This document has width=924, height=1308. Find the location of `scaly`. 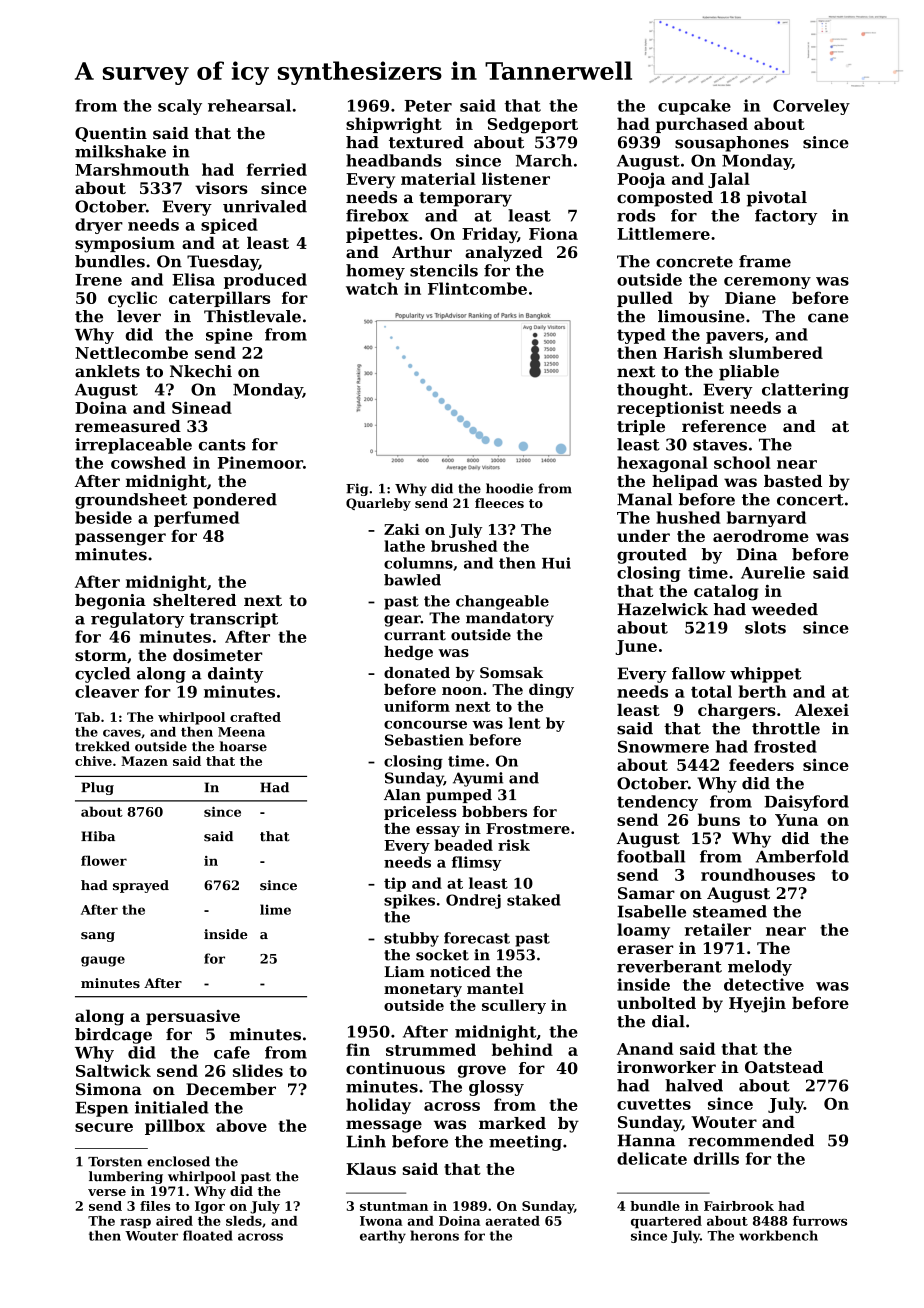

scaly is located at coordinates (180, 107).
